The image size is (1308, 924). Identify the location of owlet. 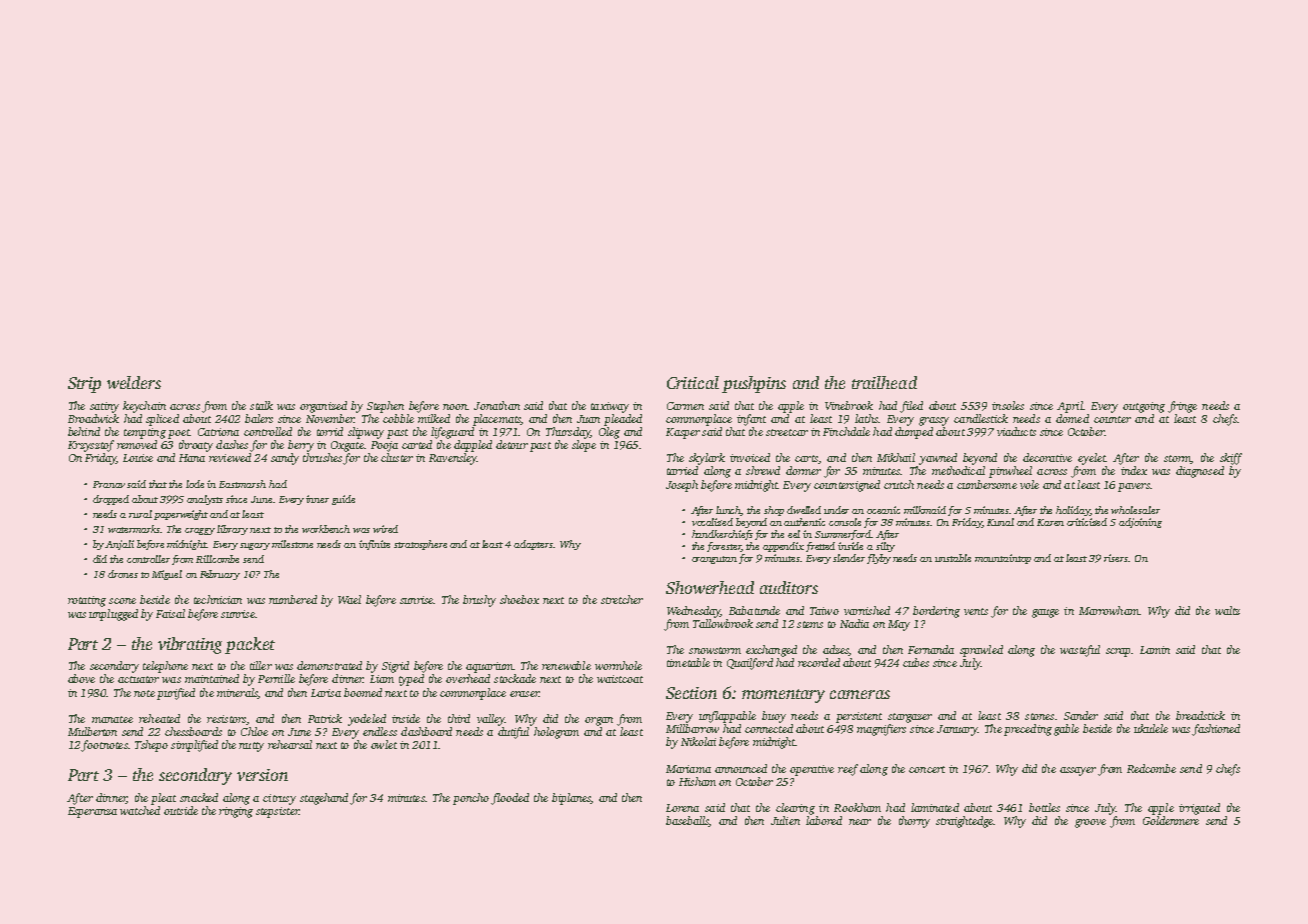
(384, 744).
